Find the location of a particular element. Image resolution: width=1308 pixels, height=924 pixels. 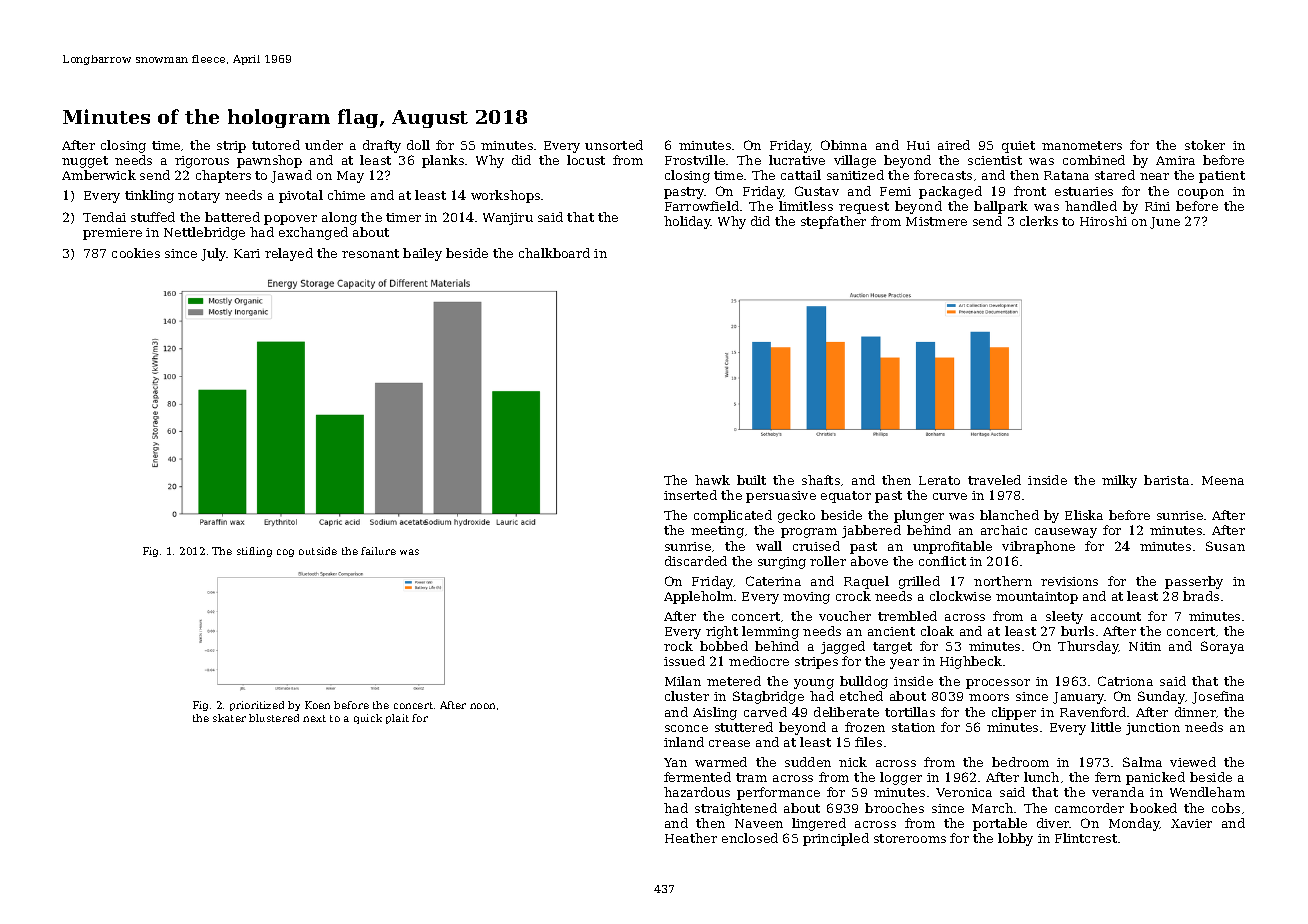

Kari is located at coordinates (247, 253).
